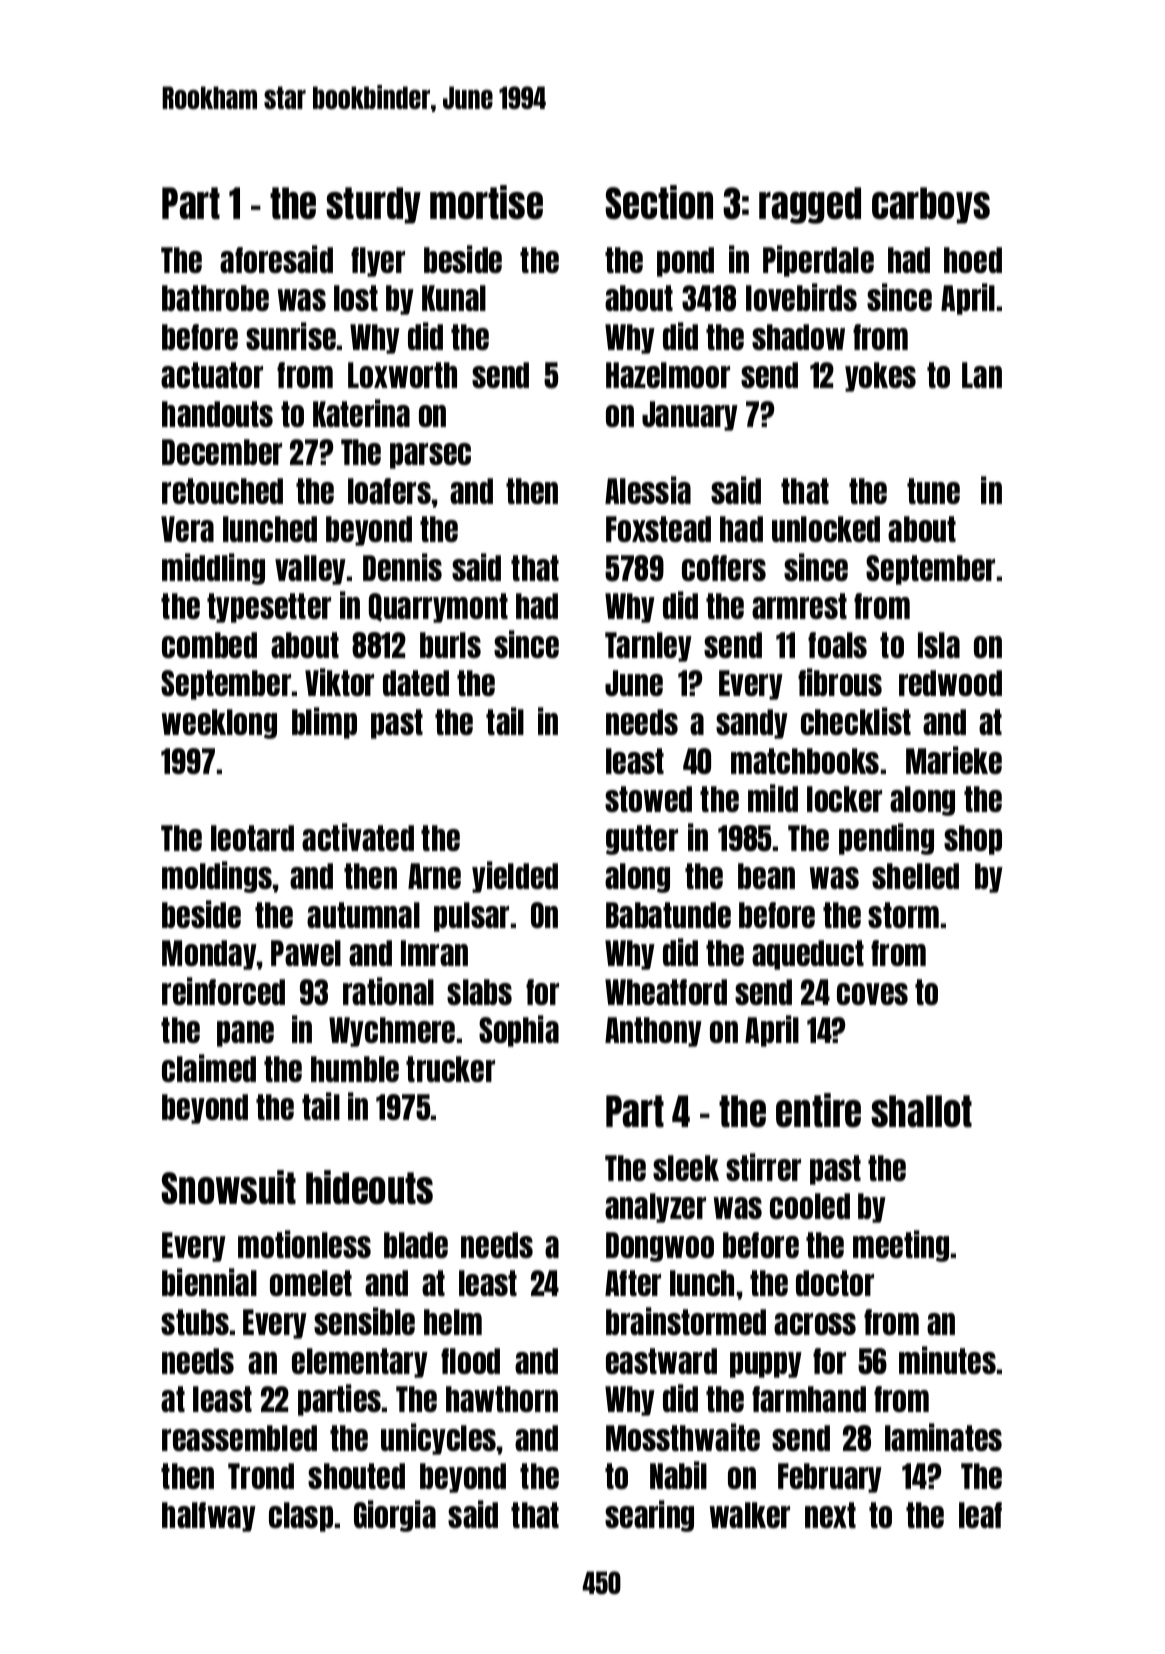 This image has height=1654, width=1165. Describe the element at coordinates (373, 205) in the image. I see `sturdy` at that location.
